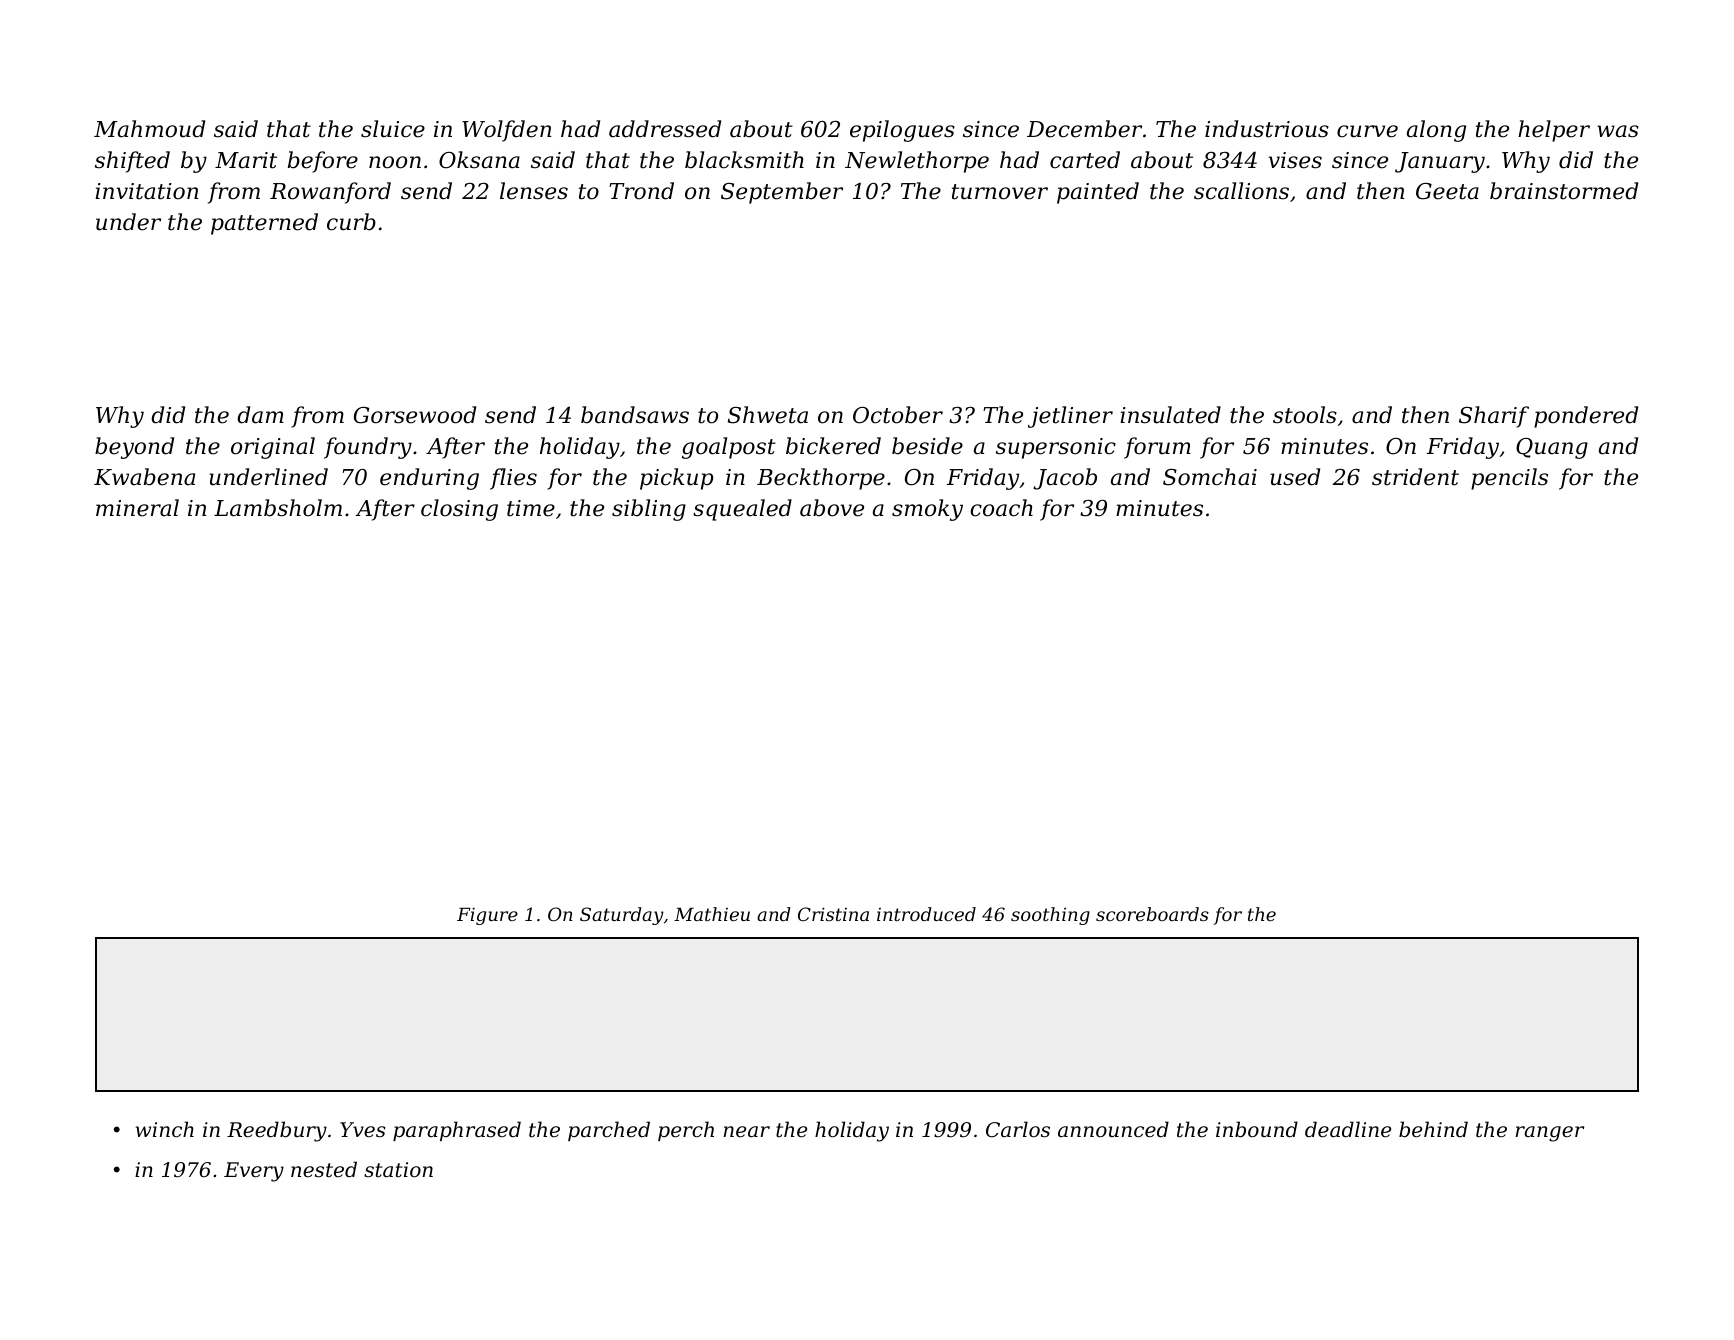 Image resolution: width=1734 pixels, height=1340 pixels. Describe the element at coordinates (1257, 1129) in the screenshot. I see `inbound` at that location.
